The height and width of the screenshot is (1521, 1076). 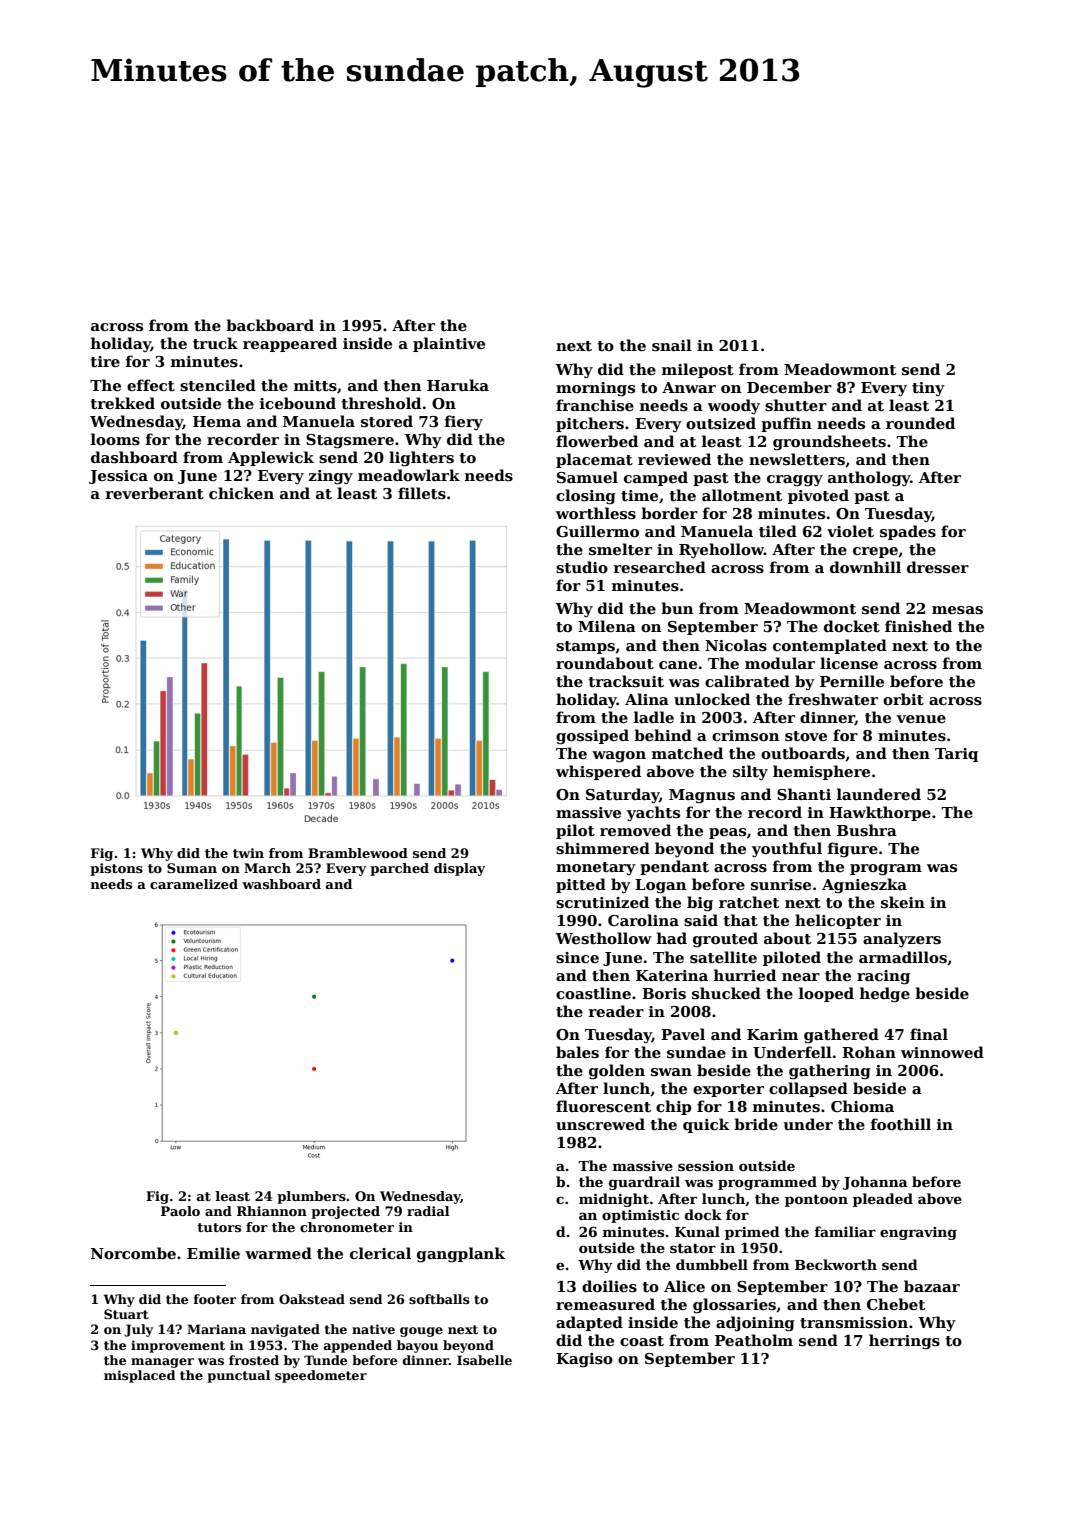 What do you see at coordinates (577, 957) in the screenshot?
I see `since` at bounding box center [577, 957].
